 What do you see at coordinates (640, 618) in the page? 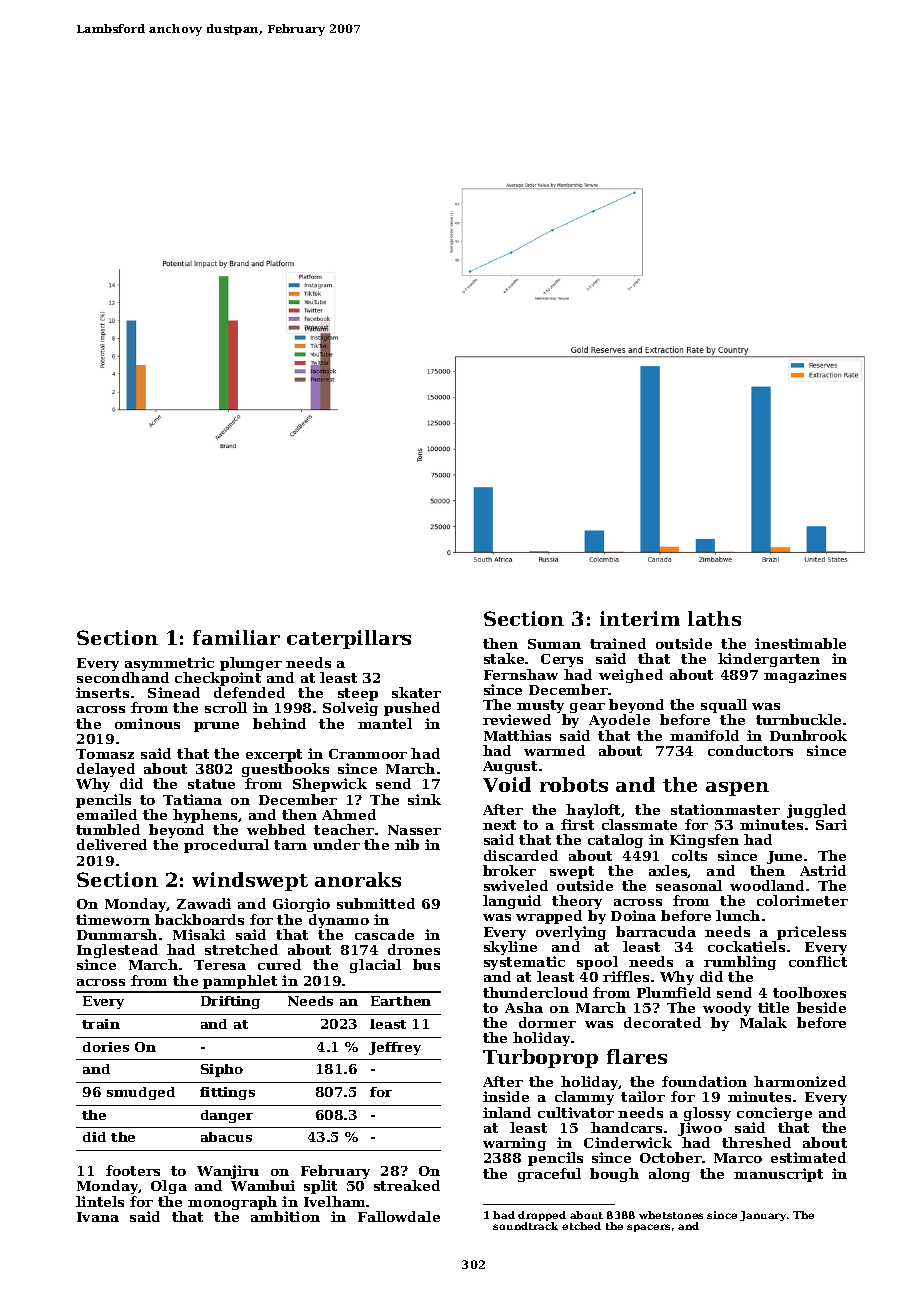
I see `interim` at bounding box center [640, 618].
